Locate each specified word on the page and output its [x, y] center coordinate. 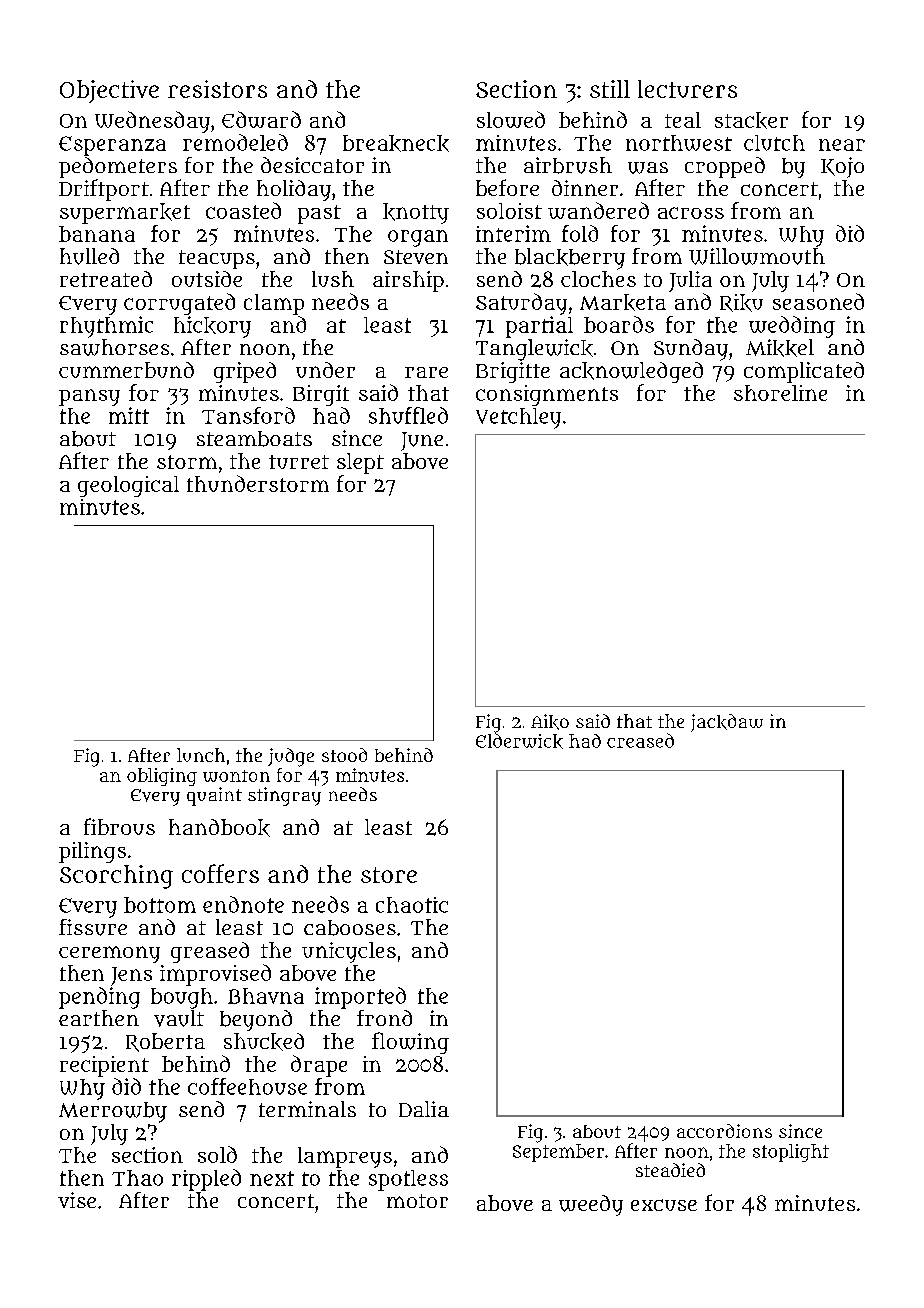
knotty [416, 213]
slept [360, 463]
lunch [201, 755]
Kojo [842, 167]
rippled [206, 1180]
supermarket [125, 213]
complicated [804, 372]
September [558, 1153]
